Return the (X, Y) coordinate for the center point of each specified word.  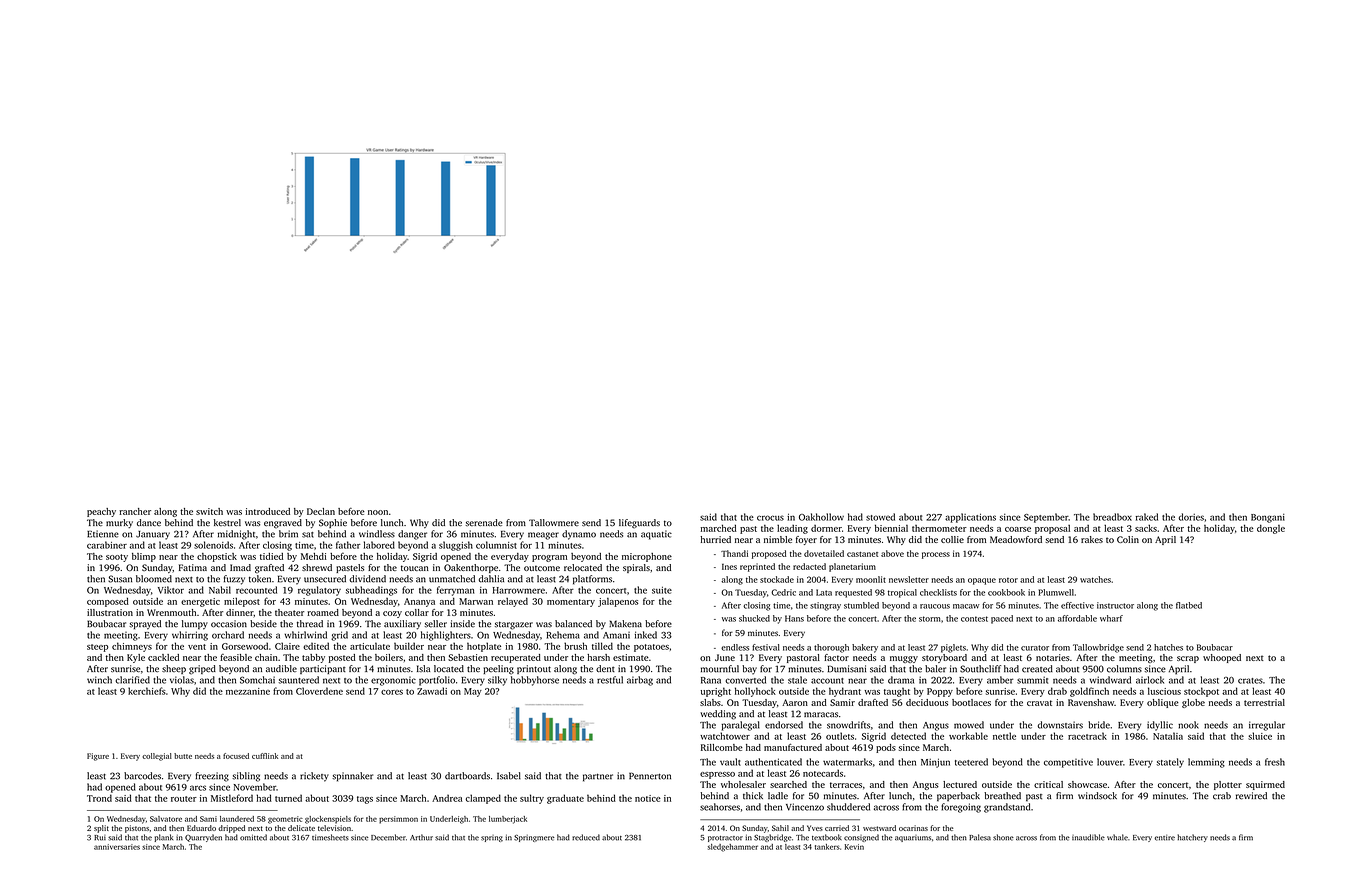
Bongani (1268, 518)
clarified (132, 680)
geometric (285, 820)
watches (1095, 579)
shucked (754, 618)
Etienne (103, 534)
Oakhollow (821, 517)
